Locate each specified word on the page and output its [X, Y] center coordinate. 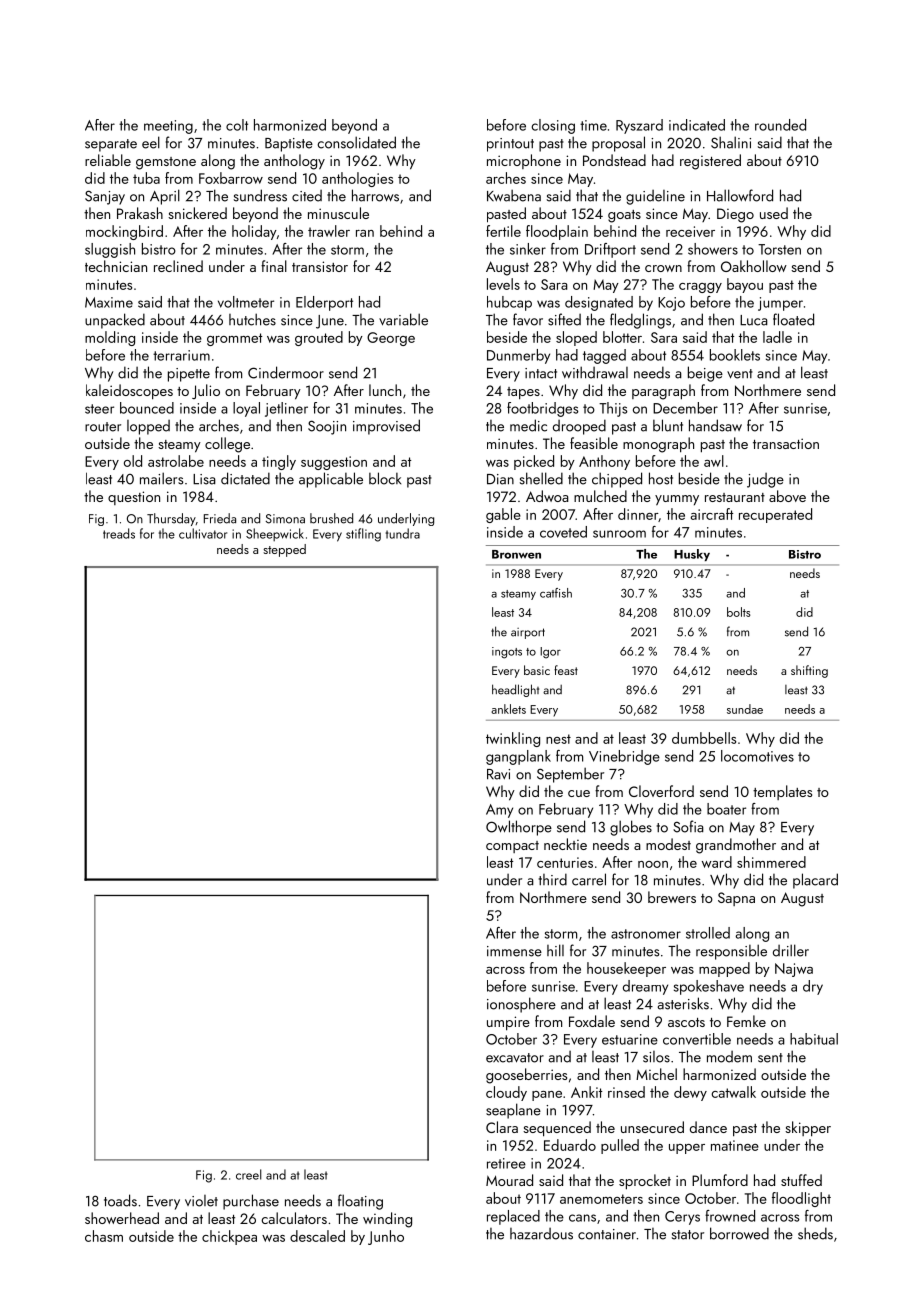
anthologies [357, 179]
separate [111, 145]
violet [201, 1201]
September [570, 775]
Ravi [498, 774]
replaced [513, 1217]
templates [782, 792]
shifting [809, 671]
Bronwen [516, 554]
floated [793, 319]
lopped [148, 427]
